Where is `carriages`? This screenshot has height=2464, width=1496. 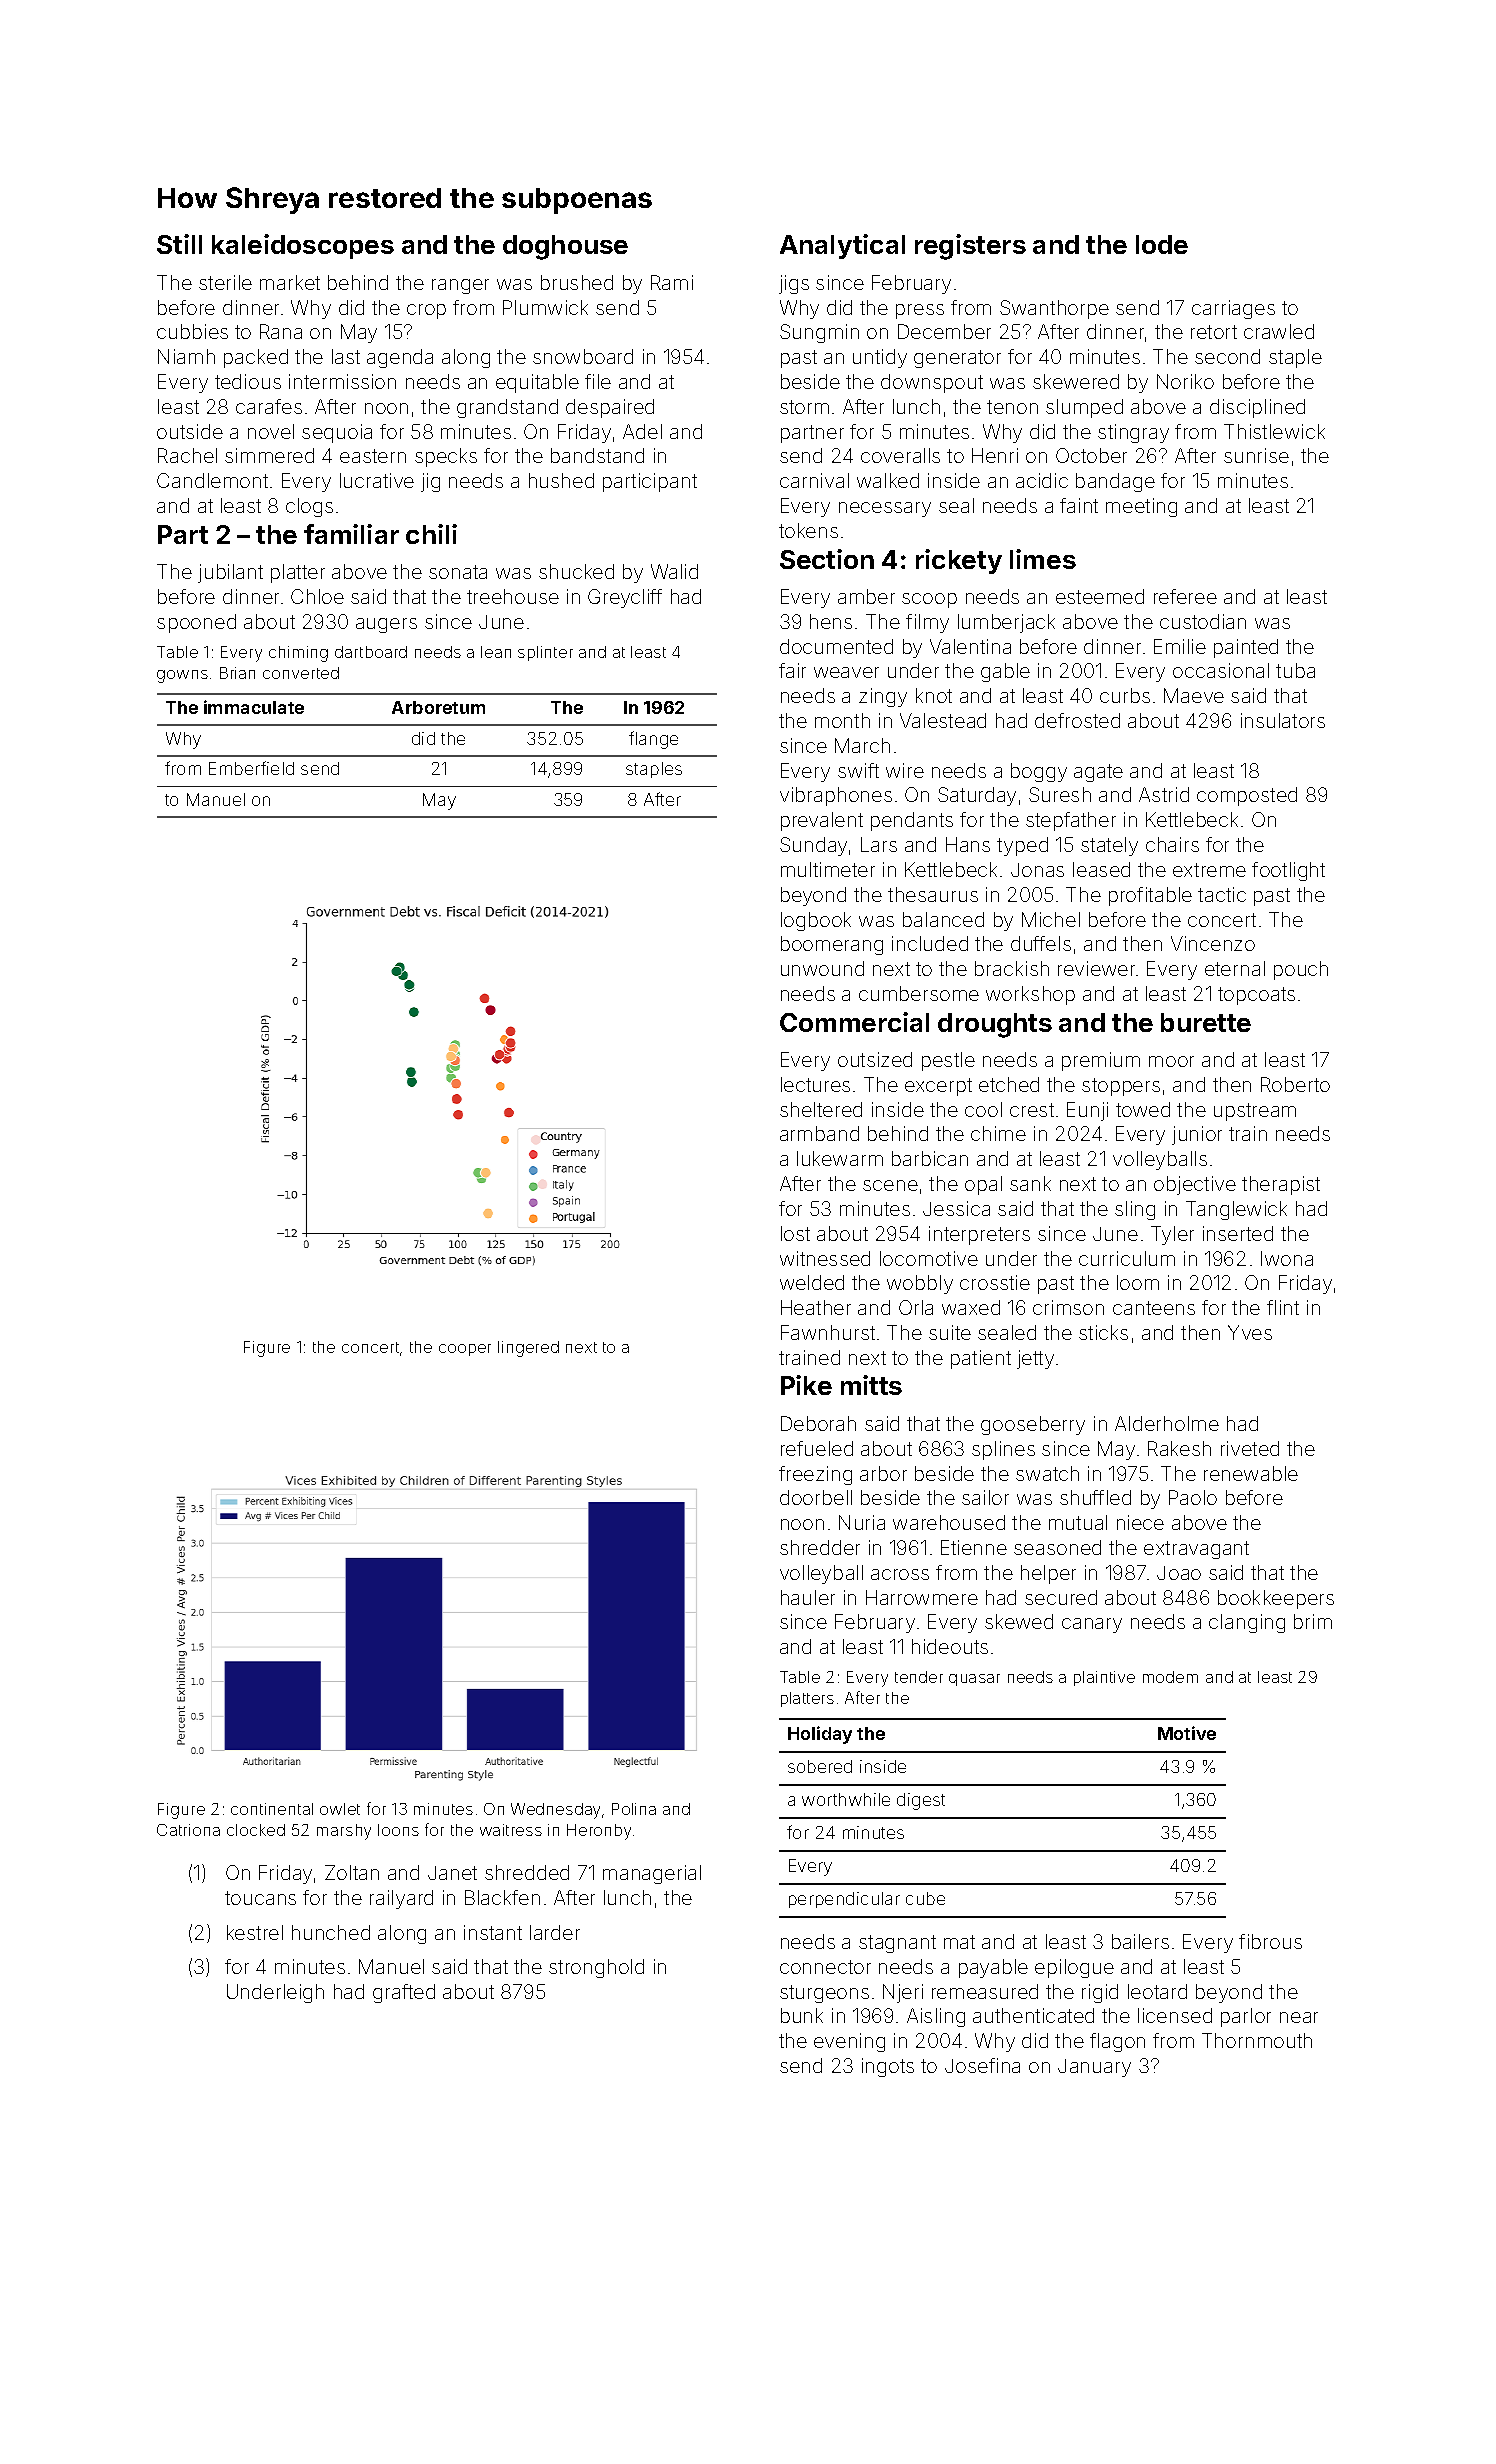 carriages is located at coordinates (1233, 309).
